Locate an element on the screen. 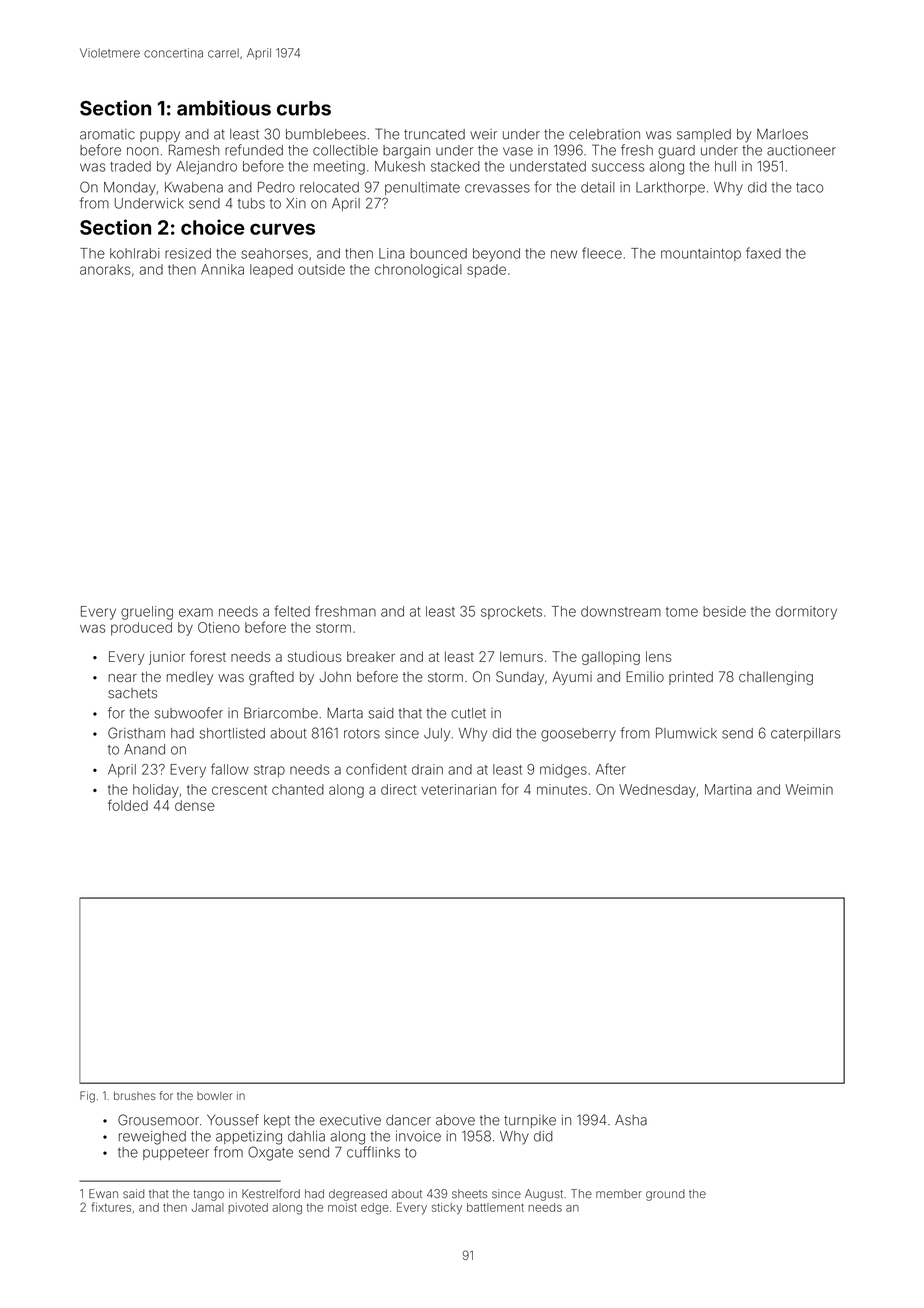 The height and width of the screenshot is (1308, 924). dense is located at coordinates (194, 805).
